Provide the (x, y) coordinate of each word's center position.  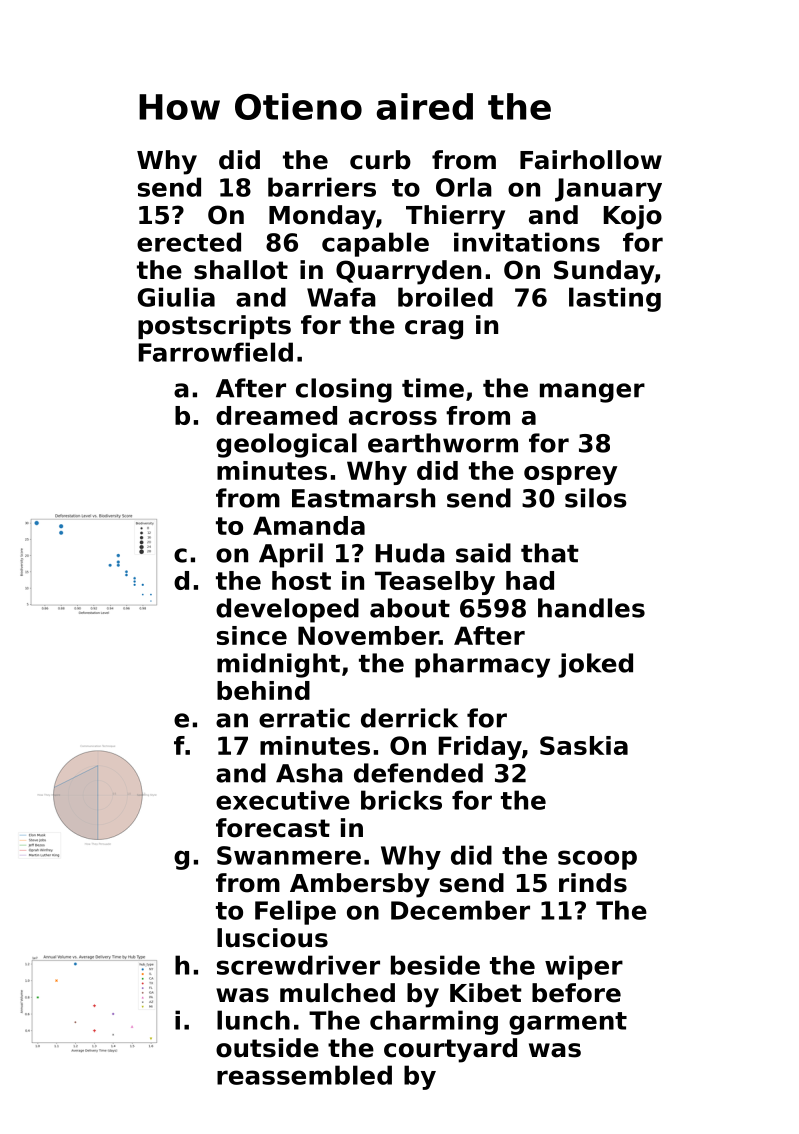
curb (380, 160)
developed (287, 610)
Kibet (486, 993)
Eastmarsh (363, 498)
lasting (615, 299)
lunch (253, 1020)
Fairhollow (591, 160)
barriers (322, 187)
